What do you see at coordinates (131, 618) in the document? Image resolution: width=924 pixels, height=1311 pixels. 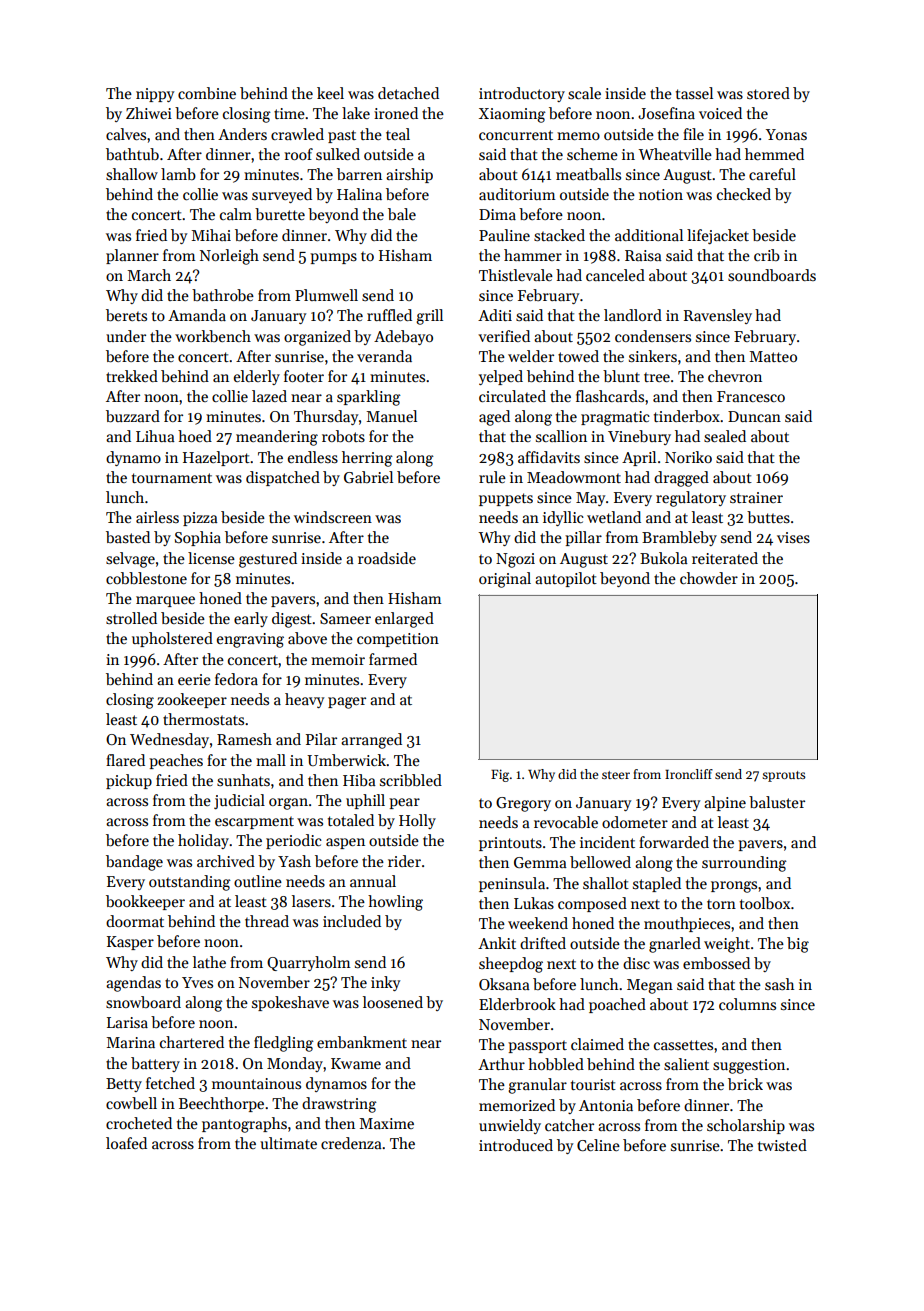 I see `strolled` at bounding box center [131, 618].
